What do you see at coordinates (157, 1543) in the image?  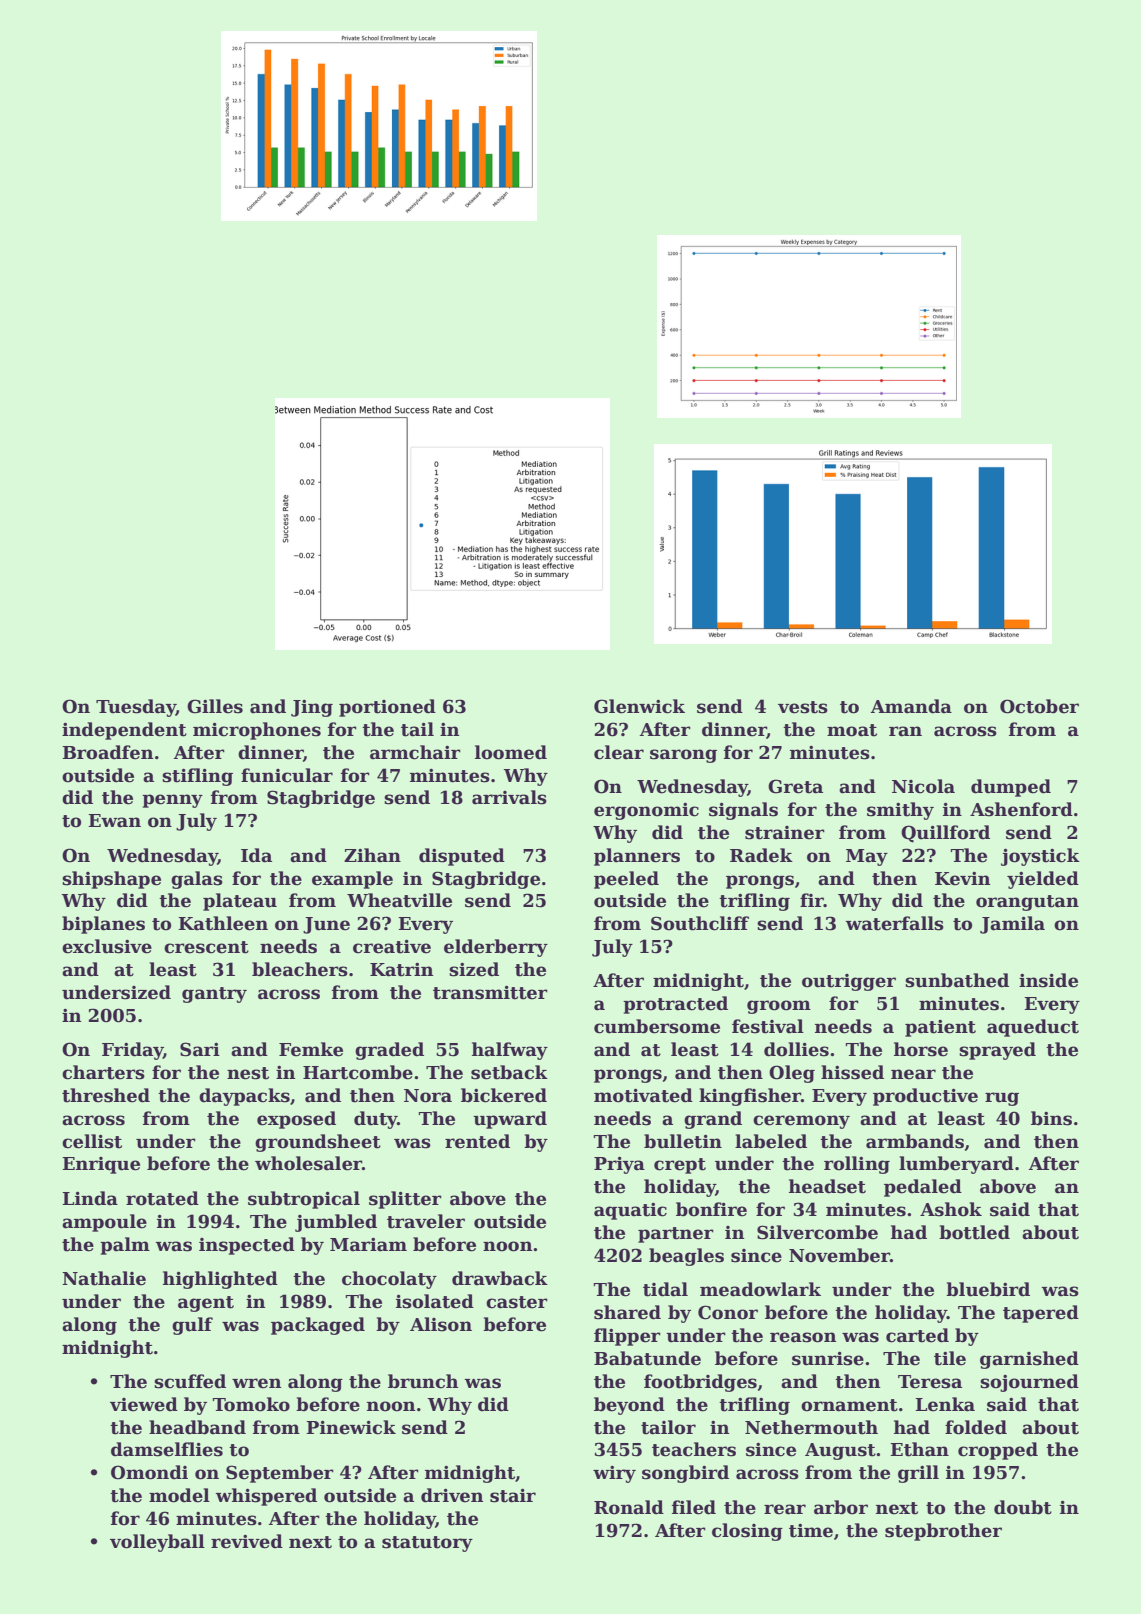 I see `volleyball` at bounding box center [157, 1543].
